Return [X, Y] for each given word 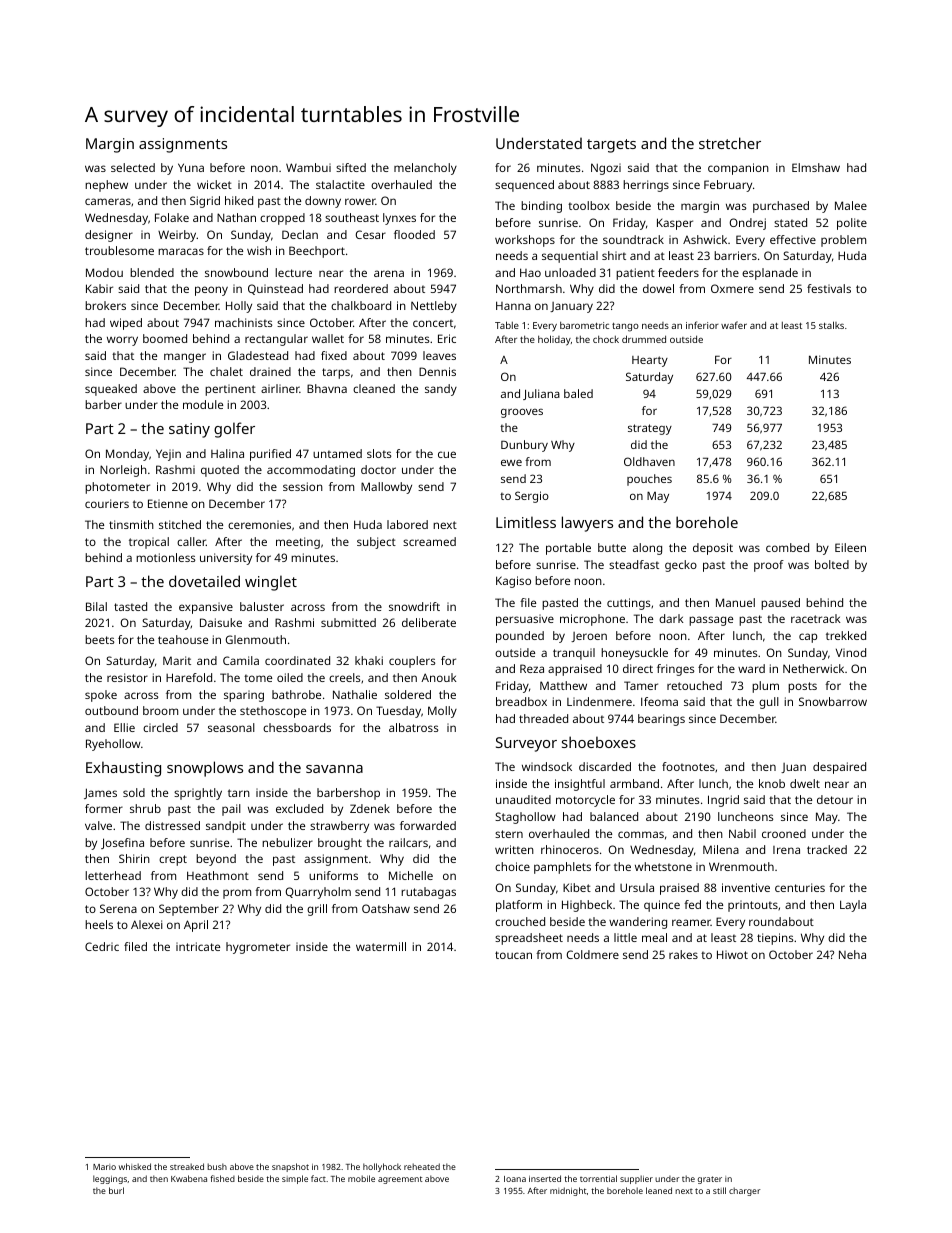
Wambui [308, 167]
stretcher [730, 143]
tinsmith [131, 524]
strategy [650, 429]
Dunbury [524, 446]
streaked [187, 1166]
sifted [351, 167]
